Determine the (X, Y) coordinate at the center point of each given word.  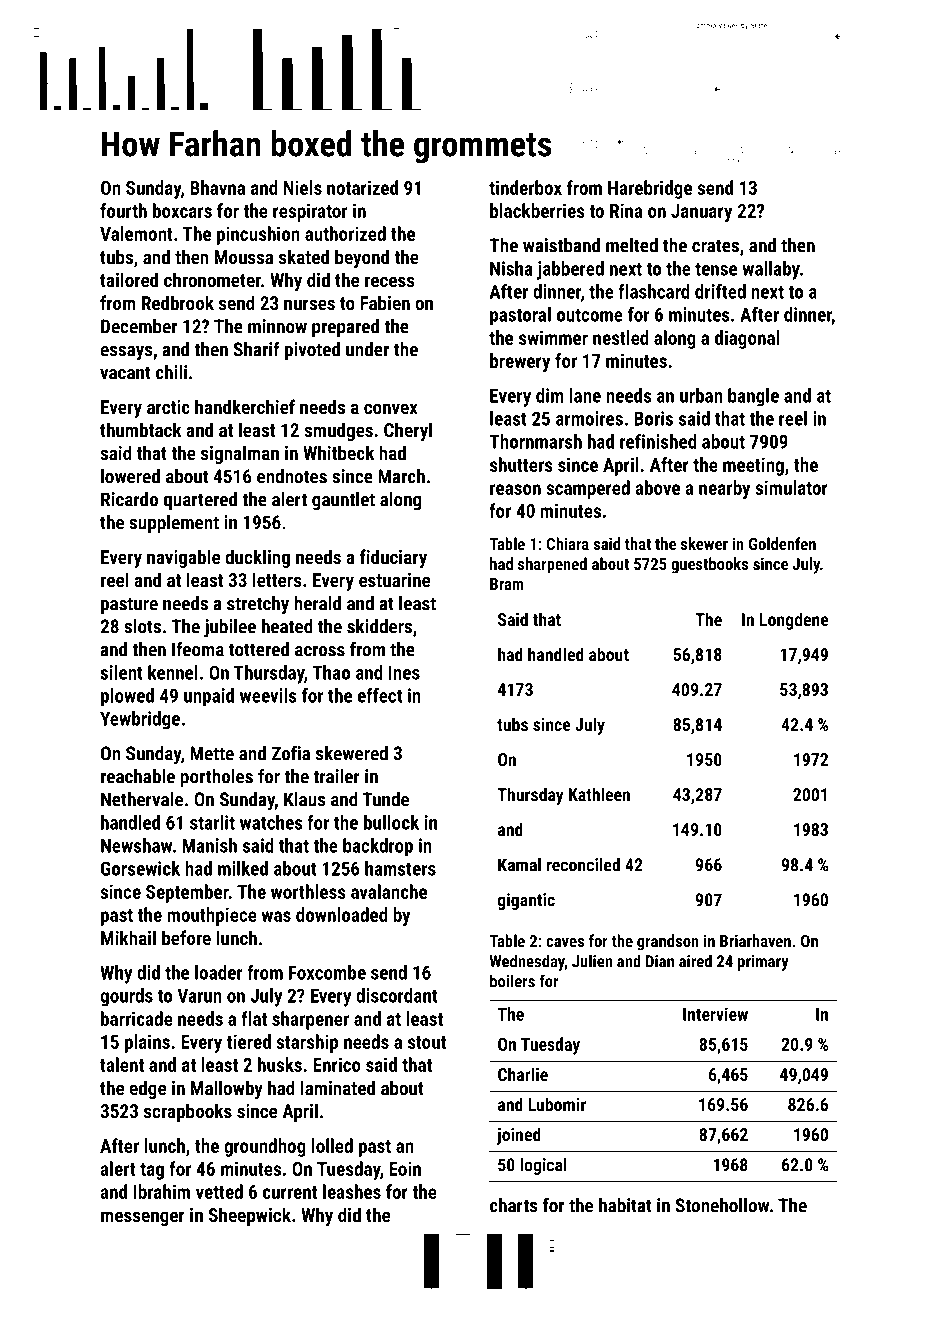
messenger (143, 1218)
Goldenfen (782, 543)
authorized (345, 233)
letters (277, 579)
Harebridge (650, 189)
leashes (352, 1191)
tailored (129, 279)
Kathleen (599, 794)
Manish (209, 845)
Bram (507, 584)
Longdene (794, 621)
